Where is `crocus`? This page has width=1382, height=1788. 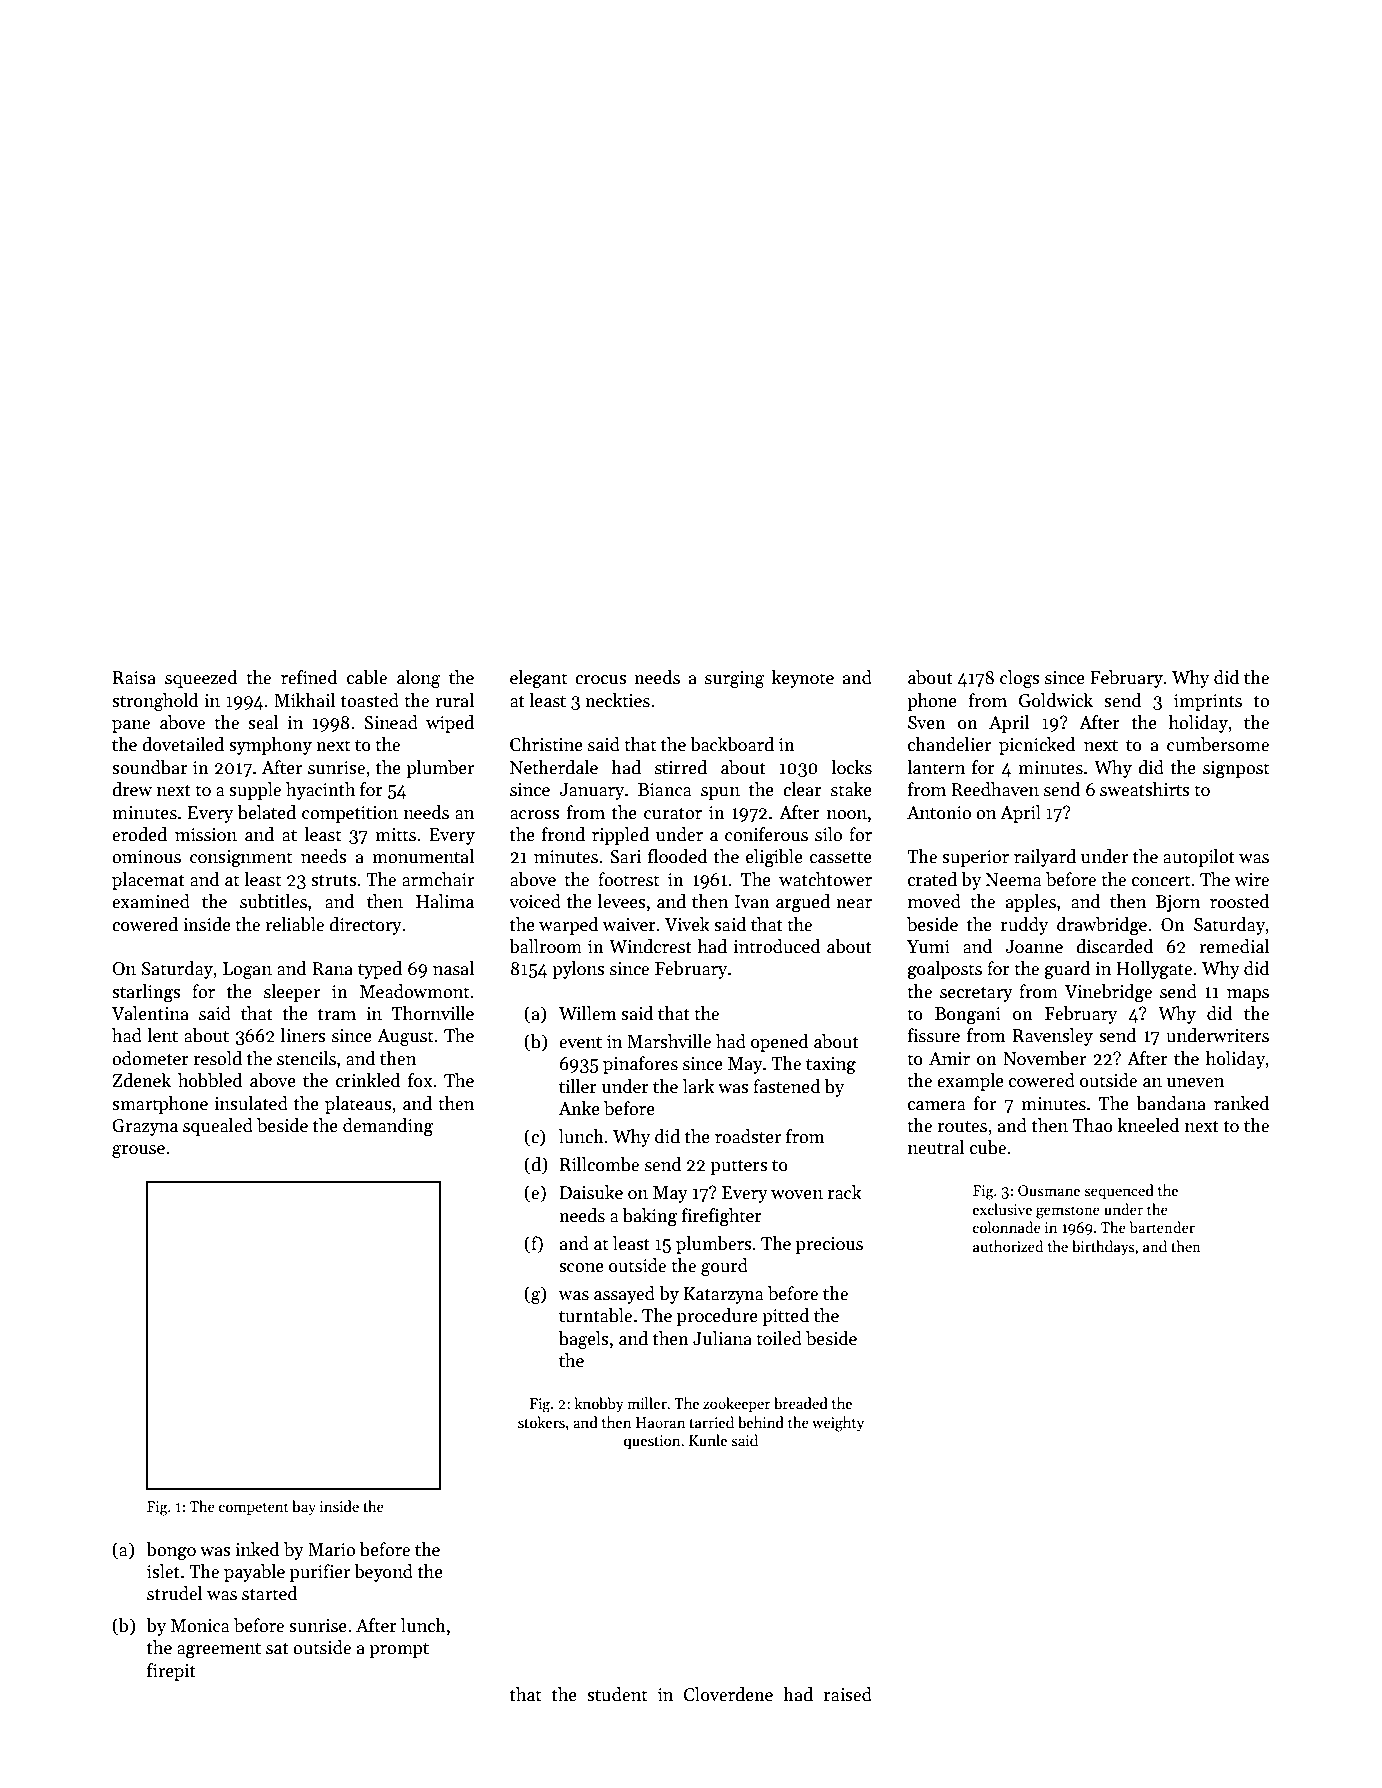 crocus is located at coordinates (601, 680).
